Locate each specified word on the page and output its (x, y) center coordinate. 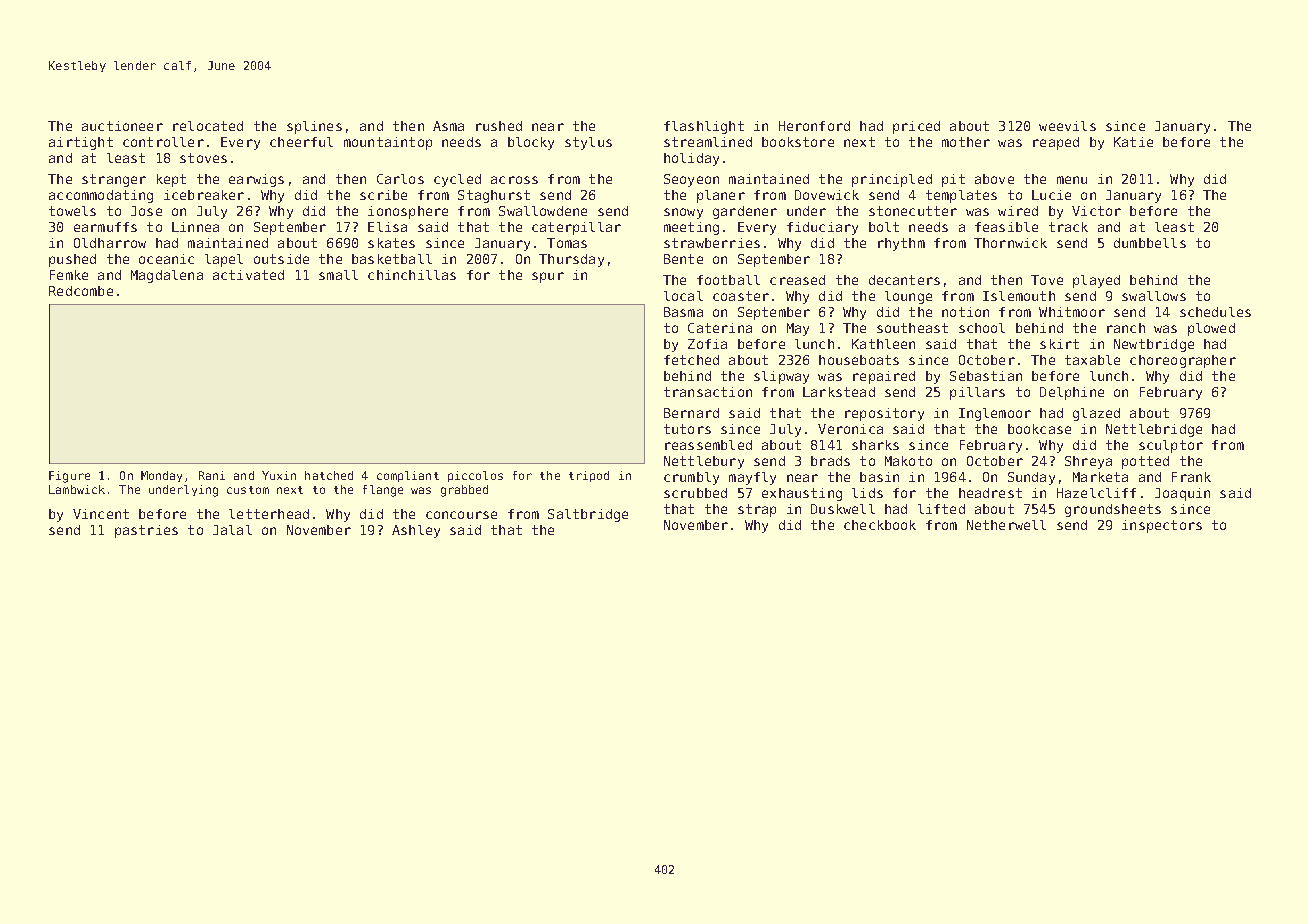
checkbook (880, 525)
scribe (383, 195)
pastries (146, 531)
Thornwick (1010, 243)
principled (892, 180)
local (683, 296)
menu (1072, 180)
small (338, 275)
